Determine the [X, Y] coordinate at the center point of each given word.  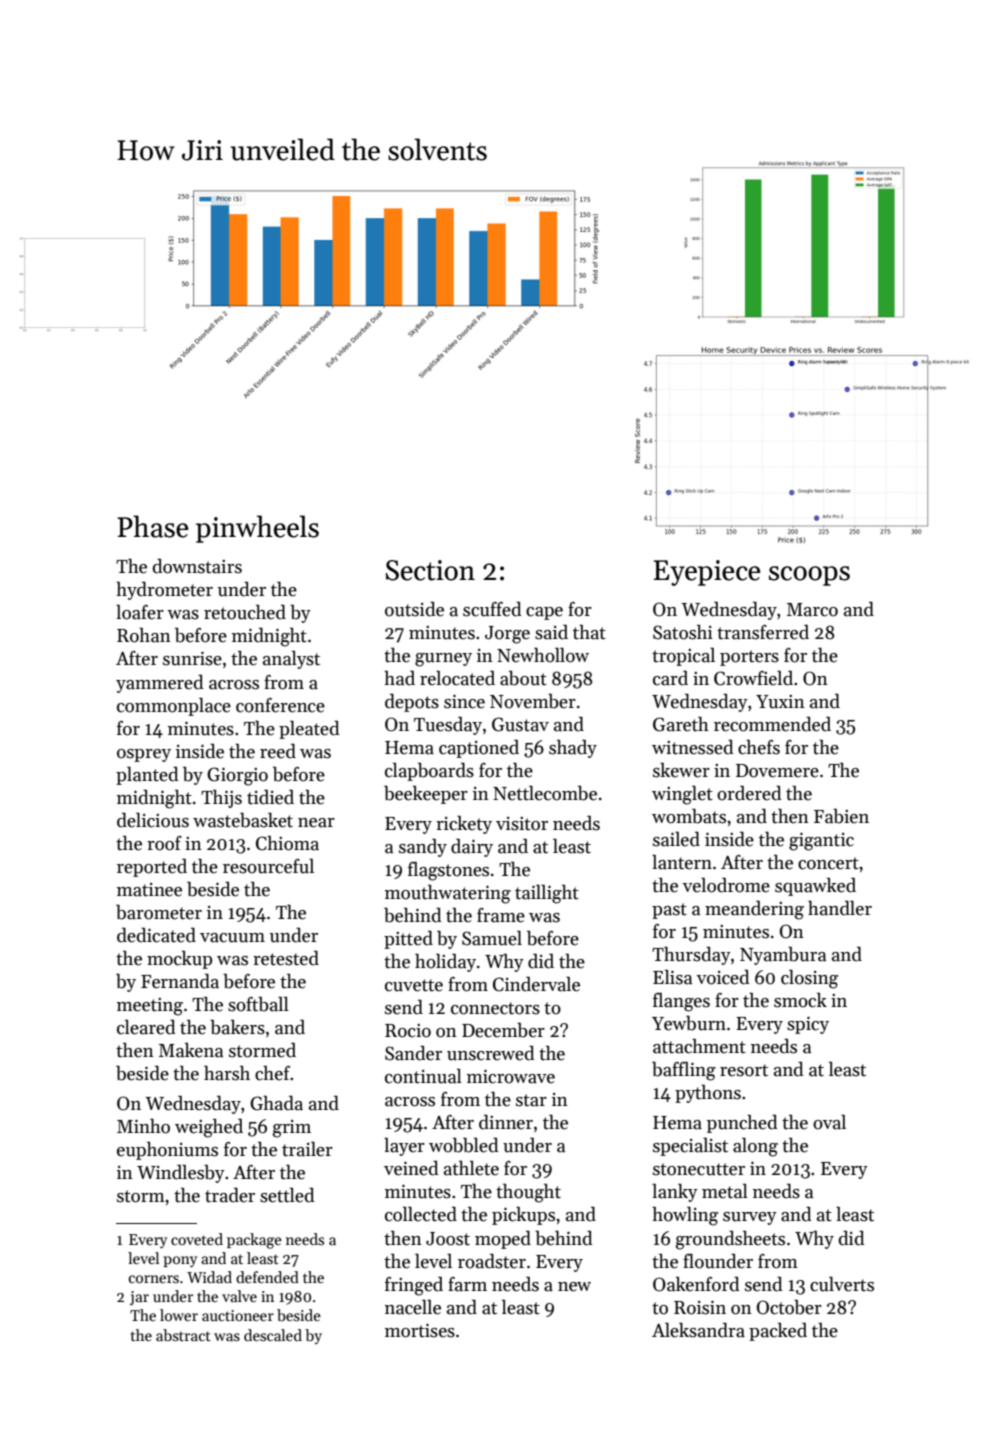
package [254, 1241]
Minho [143, 1126]
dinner [506, 1122]
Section [430, 570]
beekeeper [426, 794]
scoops [809, 576]
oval [829, 1122]
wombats [689, 816]
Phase [153, 526]
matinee [149, 890]
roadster [492, 1261]
